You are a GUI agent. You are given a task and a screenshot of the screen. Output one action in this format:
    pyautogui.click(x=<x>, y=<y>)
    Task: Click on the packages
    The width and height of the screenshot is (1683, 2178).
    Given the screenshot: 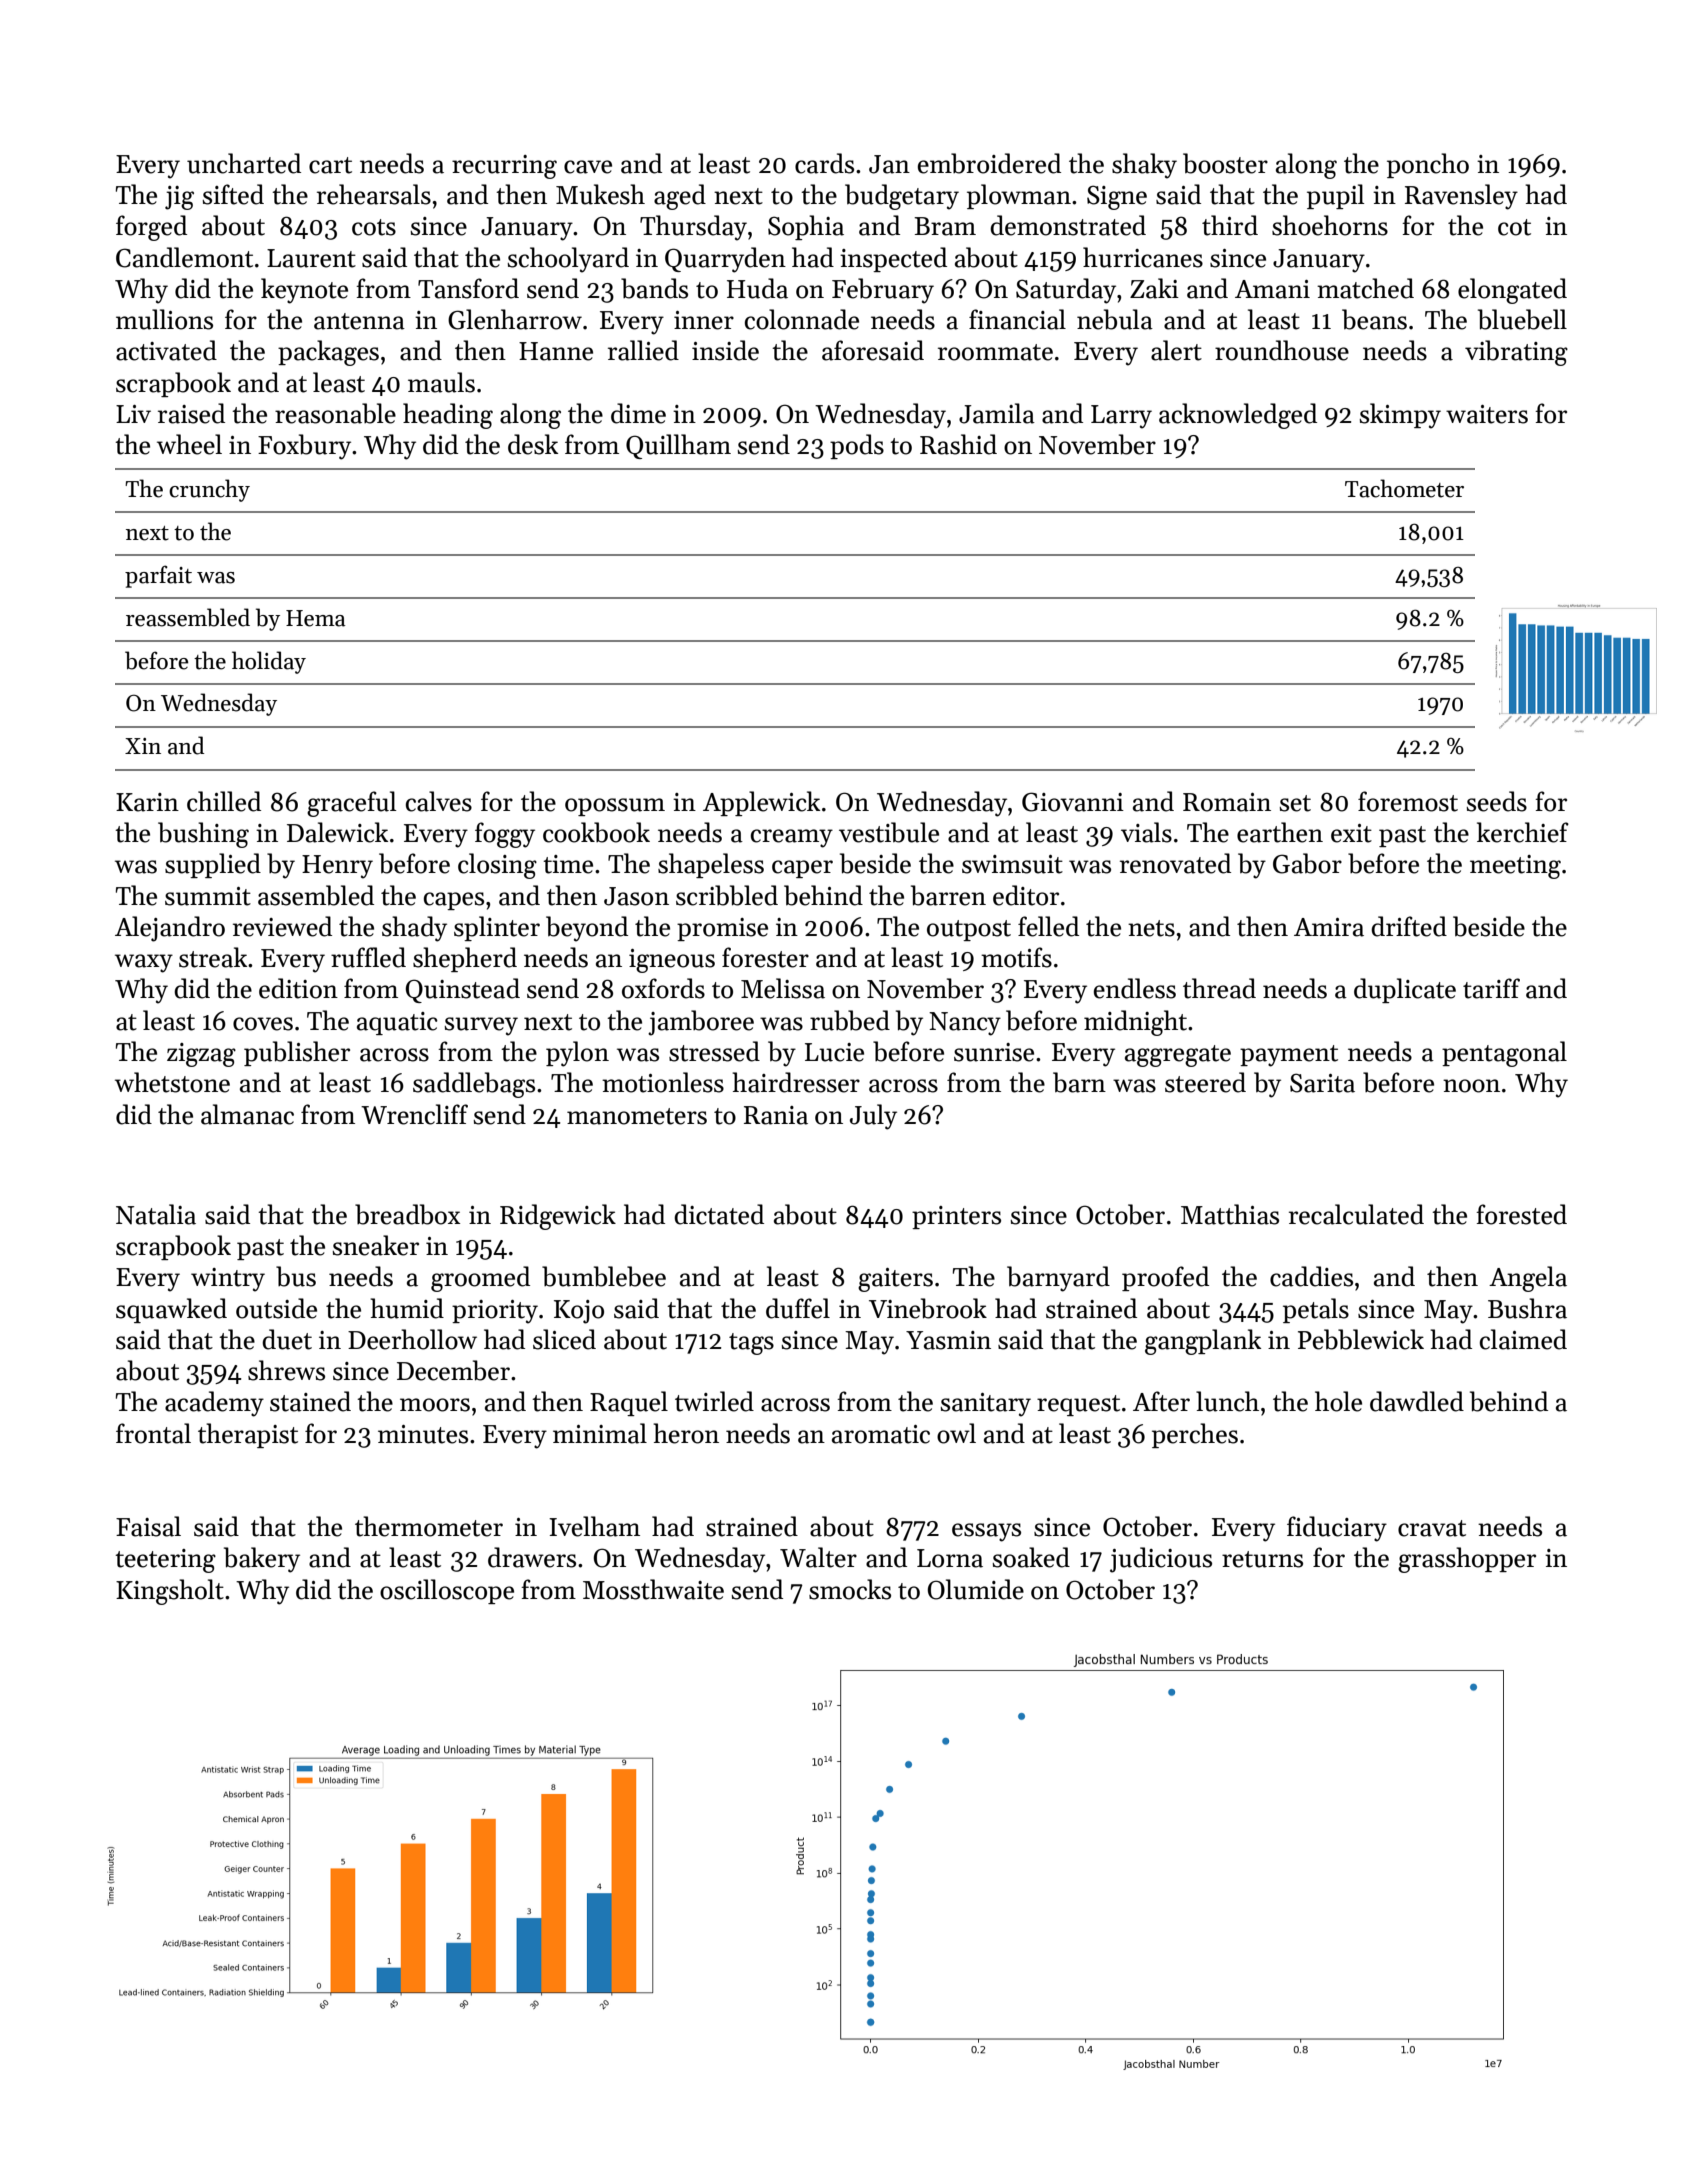 What is the action you would take?
    pyautogui.click(x=328, y=353)
